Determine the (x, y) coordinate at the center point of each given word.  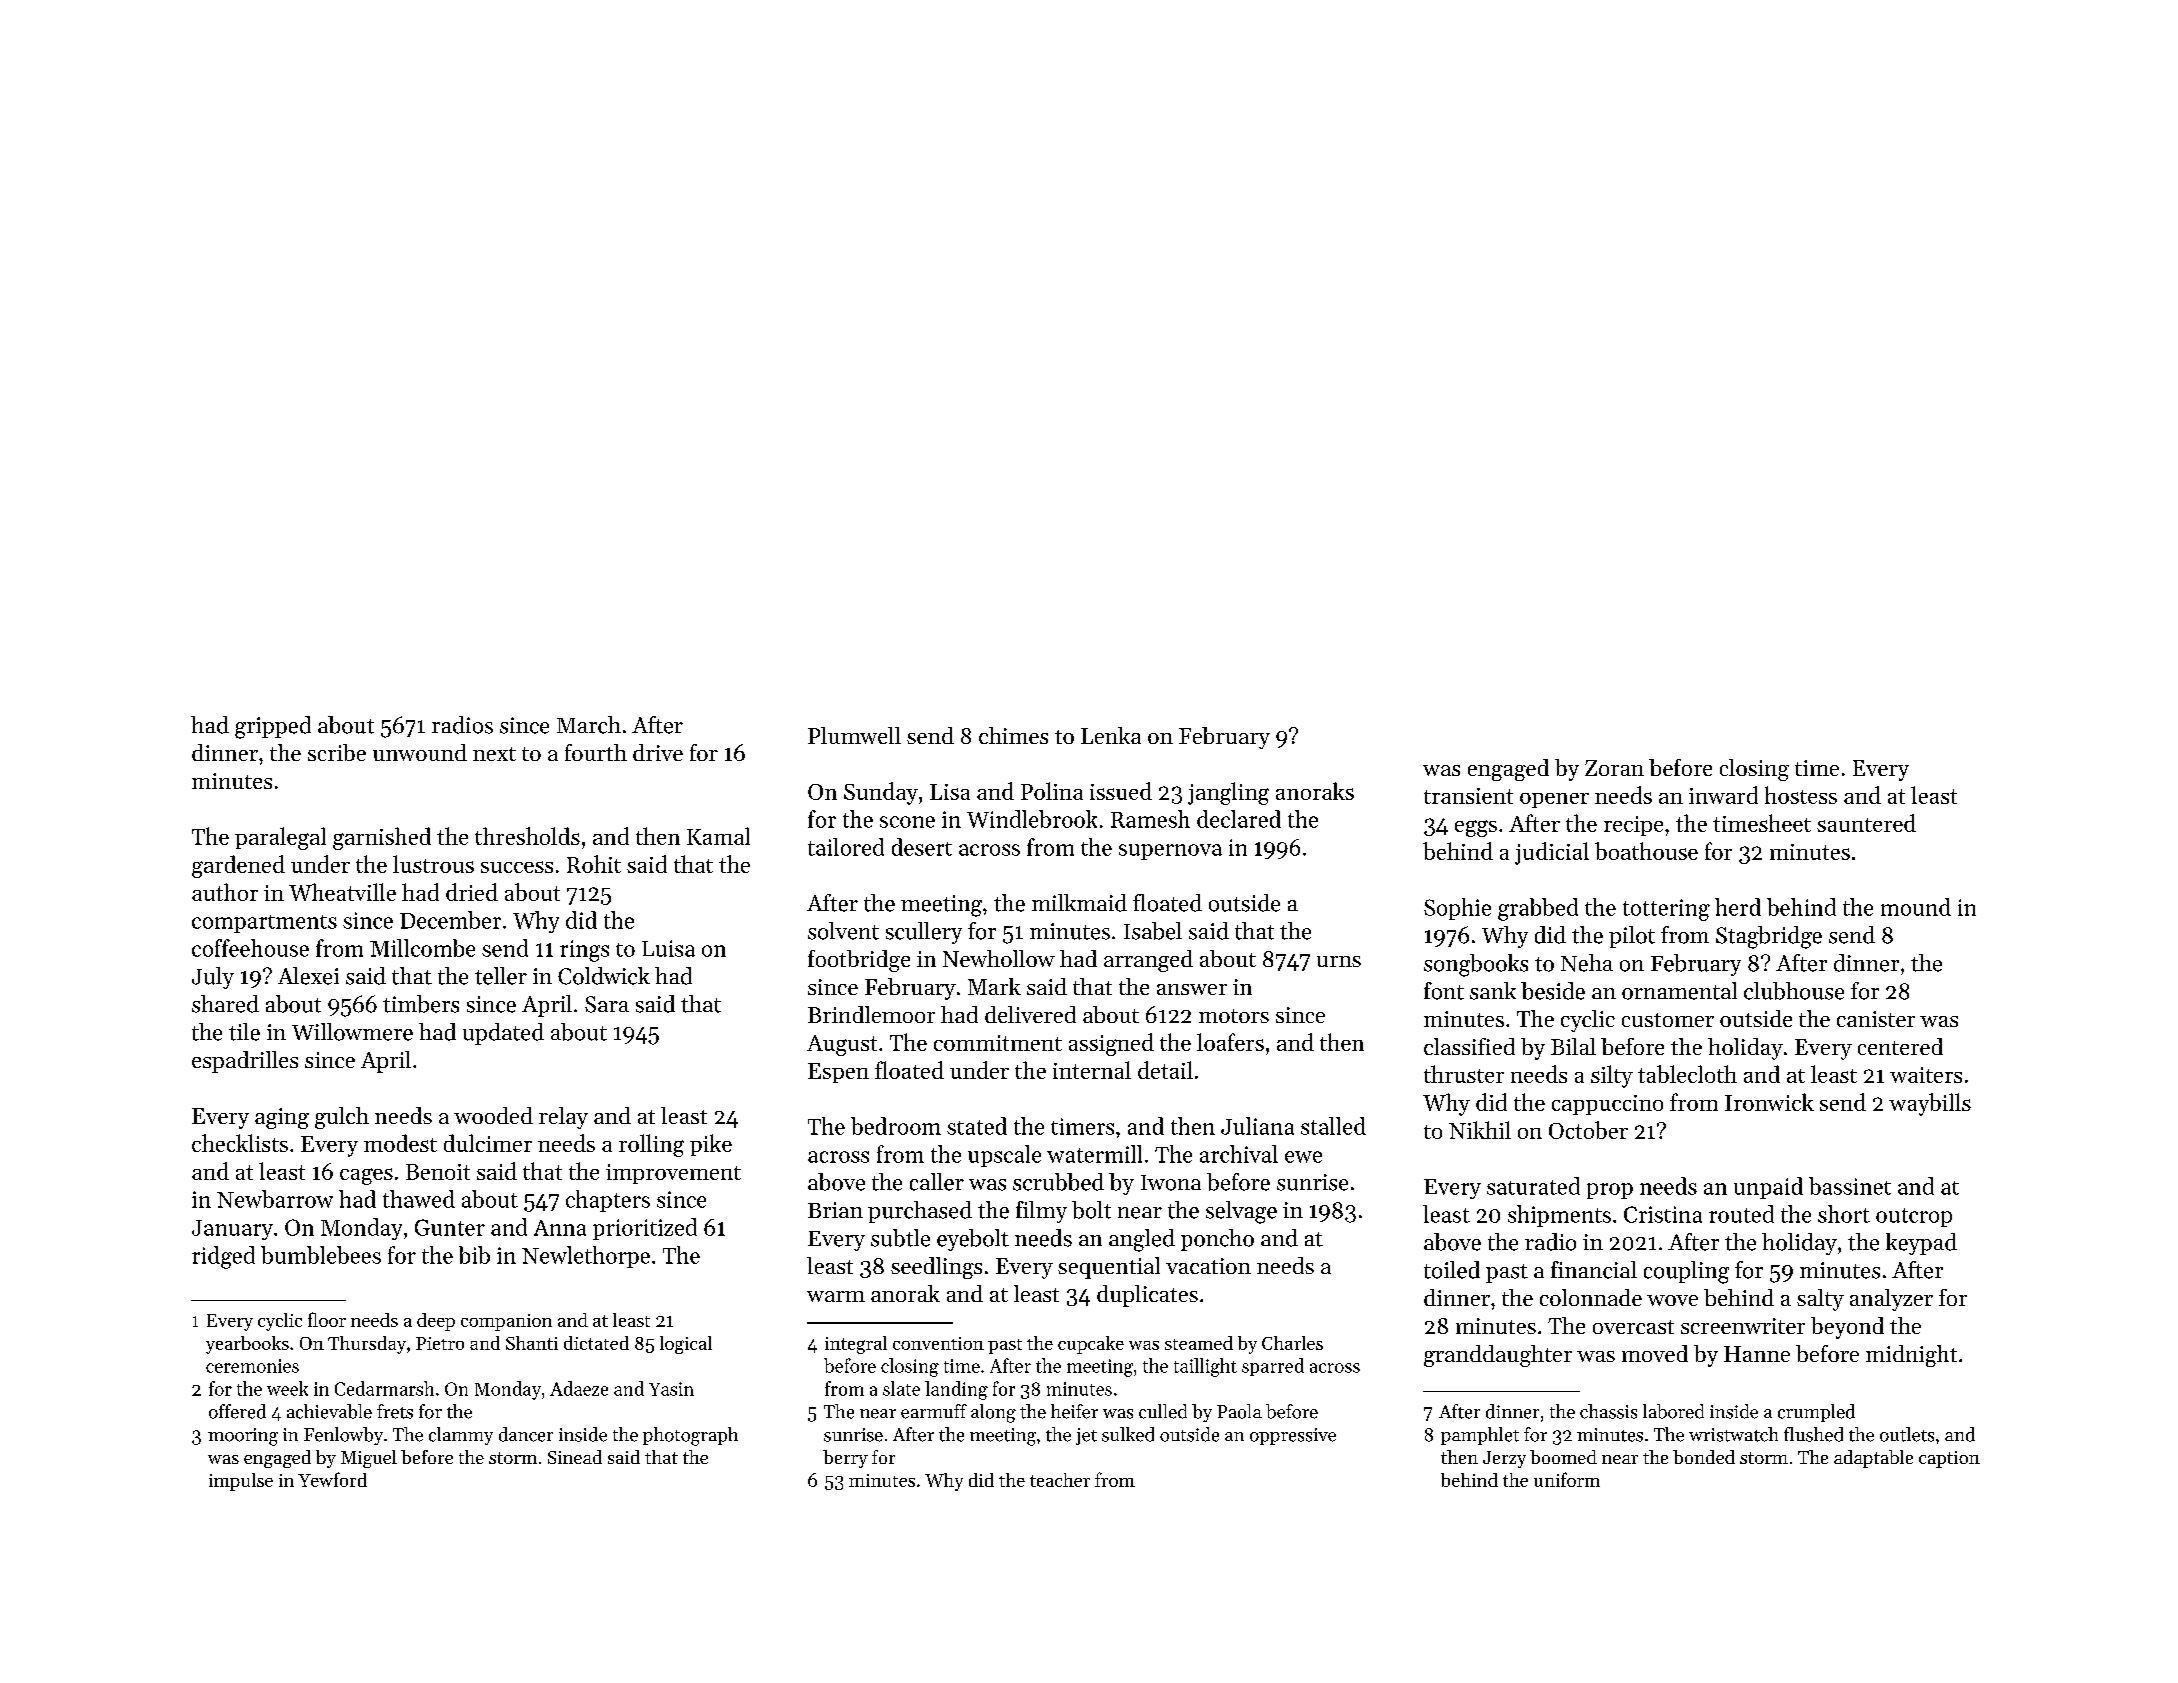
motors (1234, 1016)
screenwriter (1743, 1326)
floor (327, 1319)
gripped (273, 727)
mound (1916, 907)
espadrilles (245, 1062)
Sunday (881, 793)
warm (836, 1296)
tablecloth (1687, 1074)
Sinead (575, 1457)
